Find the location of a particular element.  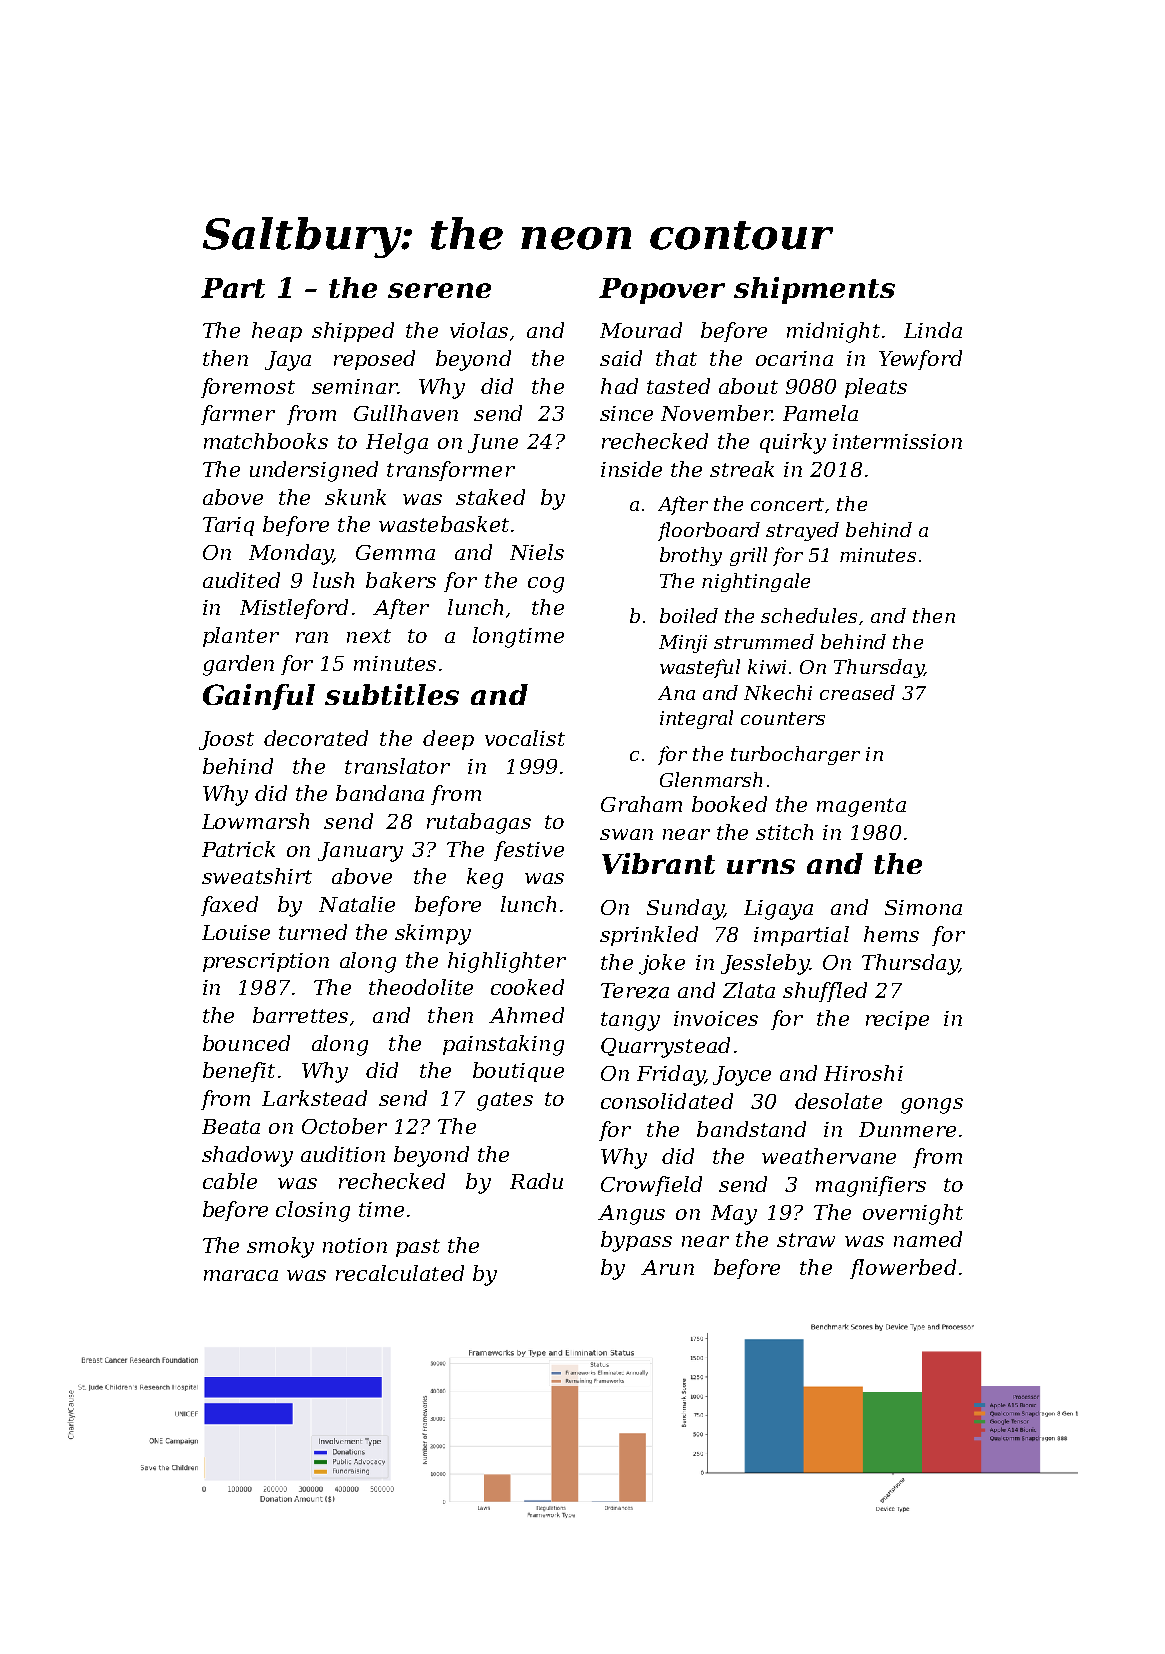

matchbooks is located at coordinates (266, 441).
